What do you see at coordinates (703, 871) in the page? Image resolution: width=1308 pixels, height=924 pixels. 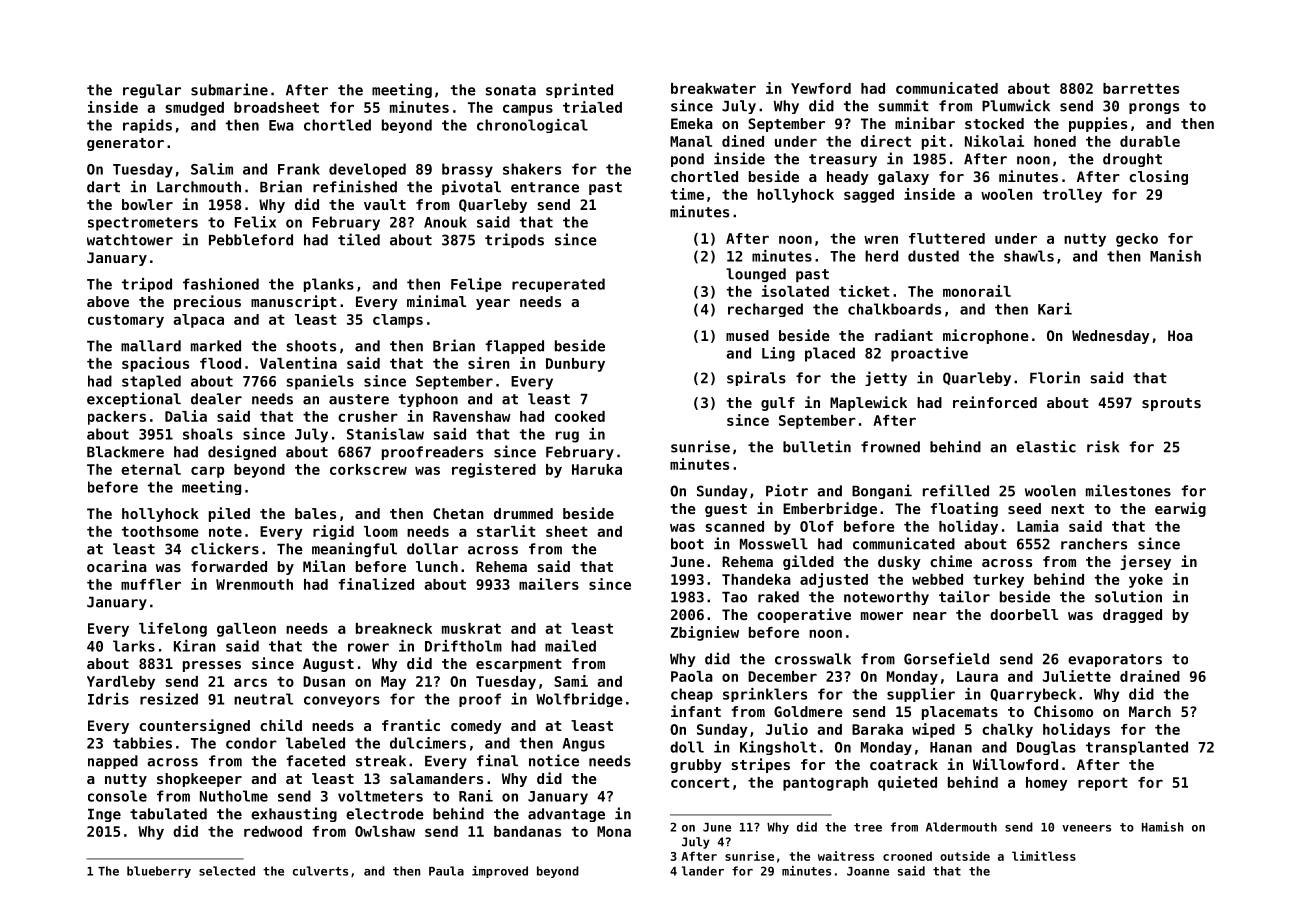 I see `lander` at bounding box center [703, 871].
